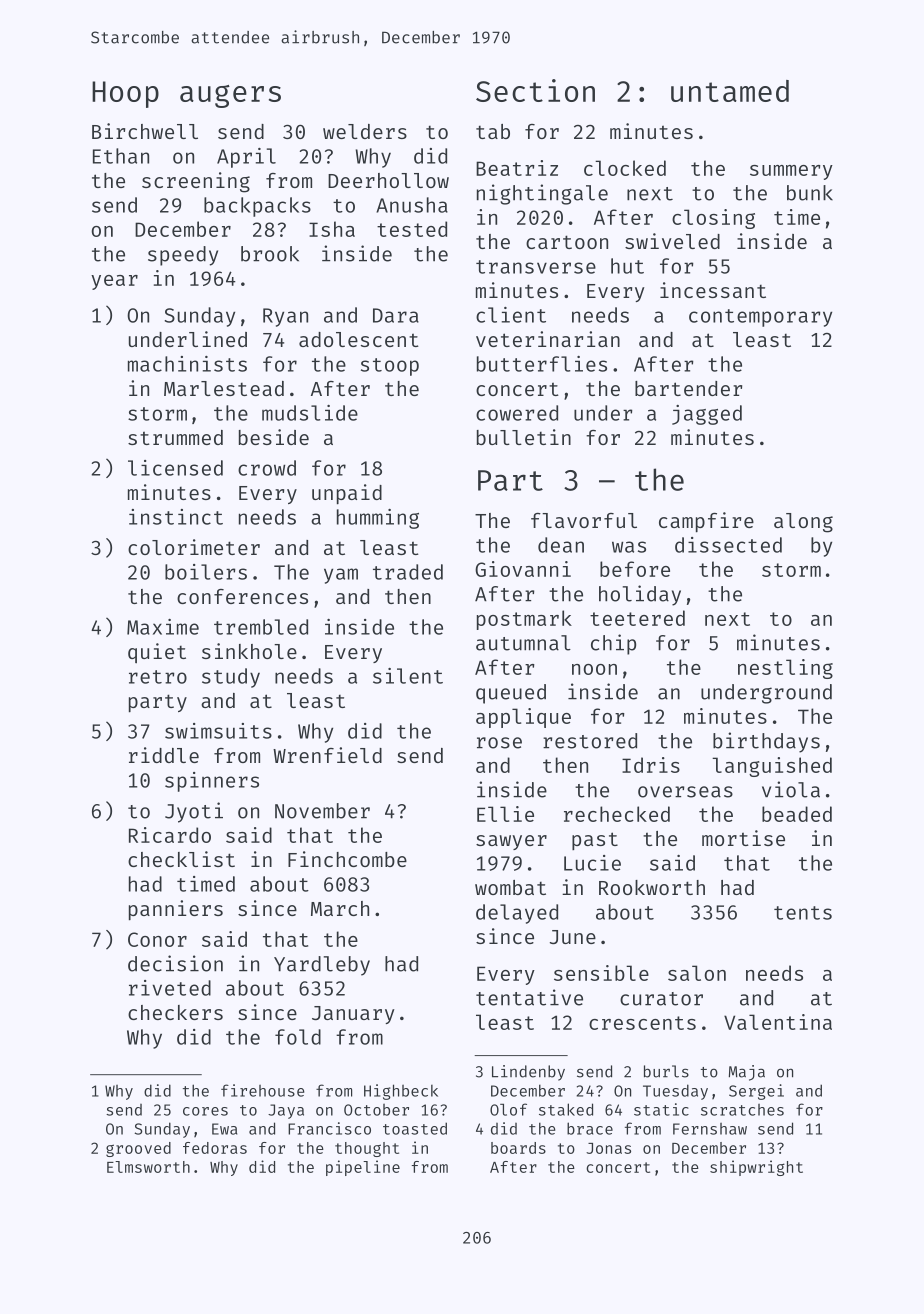 The image size is (924, 1314). I want to click on before, so click(635, 569).
